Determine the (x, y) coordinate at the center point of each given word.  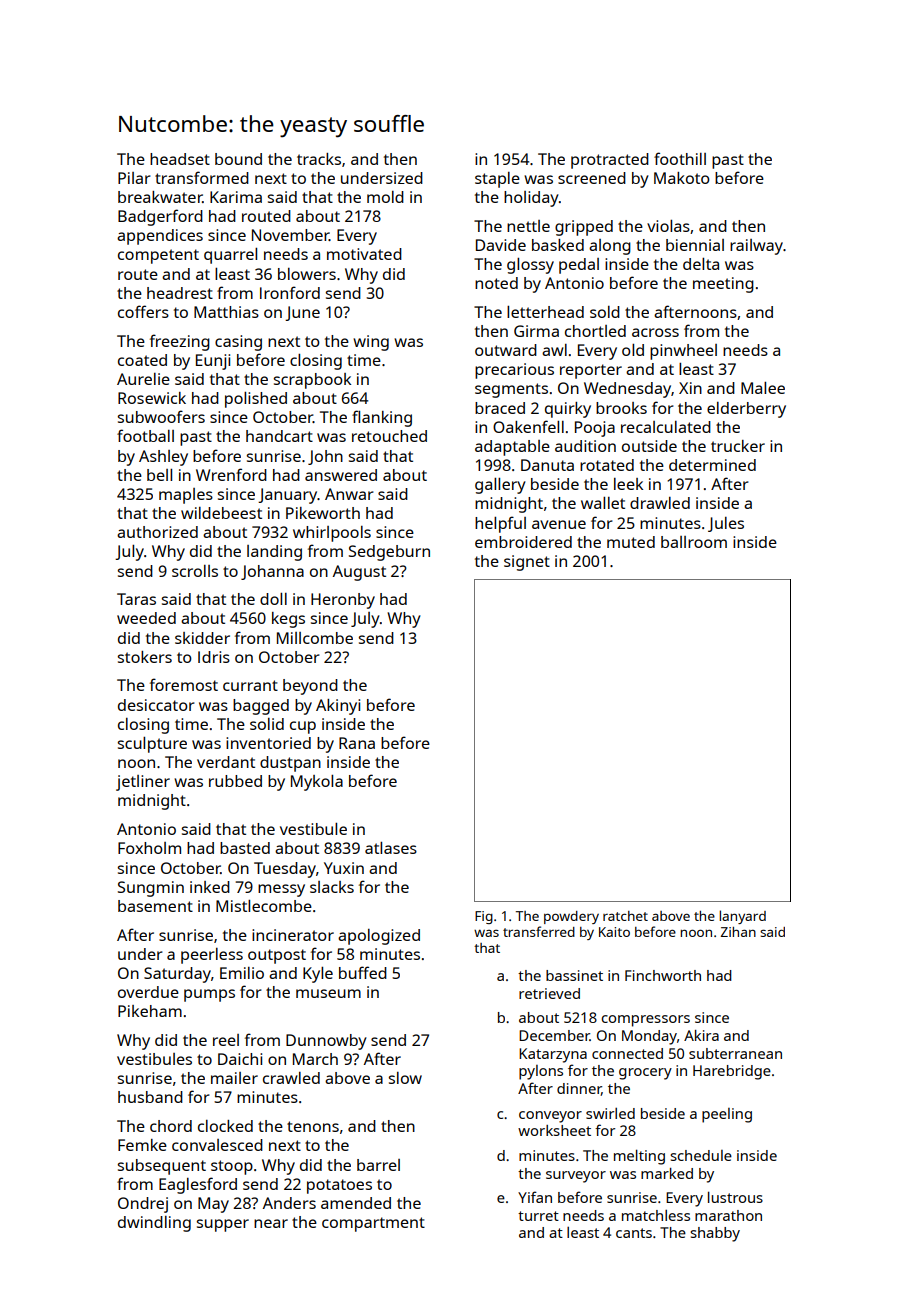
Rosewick (152, 398)
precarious (514, 371)
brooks (621, 408)
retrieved (549, 993)
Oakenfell (528, 426)
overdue (148, 992)
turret (538, 1216)
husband (150, 1097)
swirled (610, 1113)
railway (756, 247)
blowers (307, 274)
